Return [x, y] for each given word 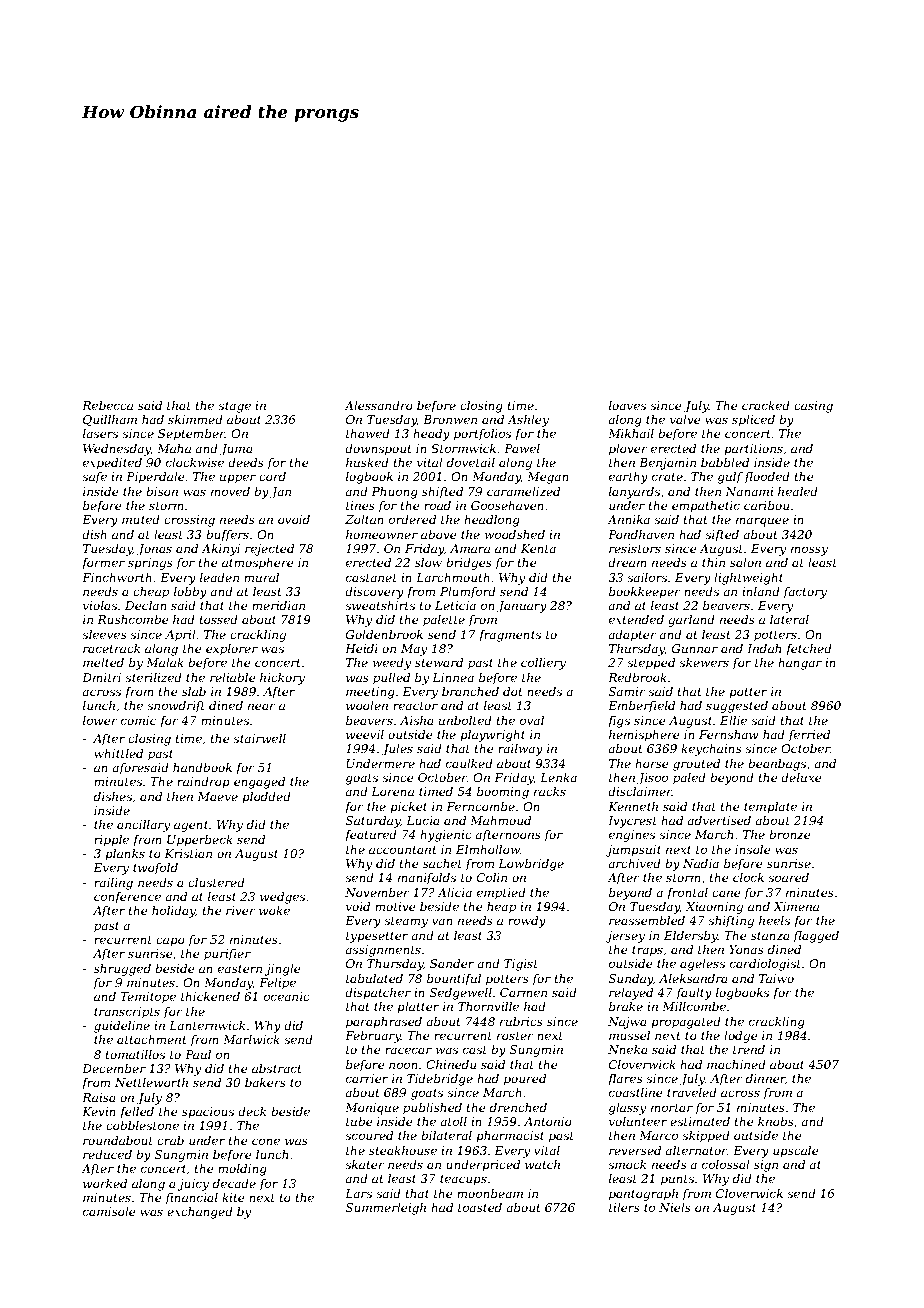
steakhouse [403, 1150]
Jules [397, 750]
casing [813, 407]
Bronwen [450, 419]
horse [652, 763]
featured [371, 836]
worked [105, 1183]
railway [520, 750]
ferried [809, 736]
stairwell [259, 738]
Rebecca [107, 405]
